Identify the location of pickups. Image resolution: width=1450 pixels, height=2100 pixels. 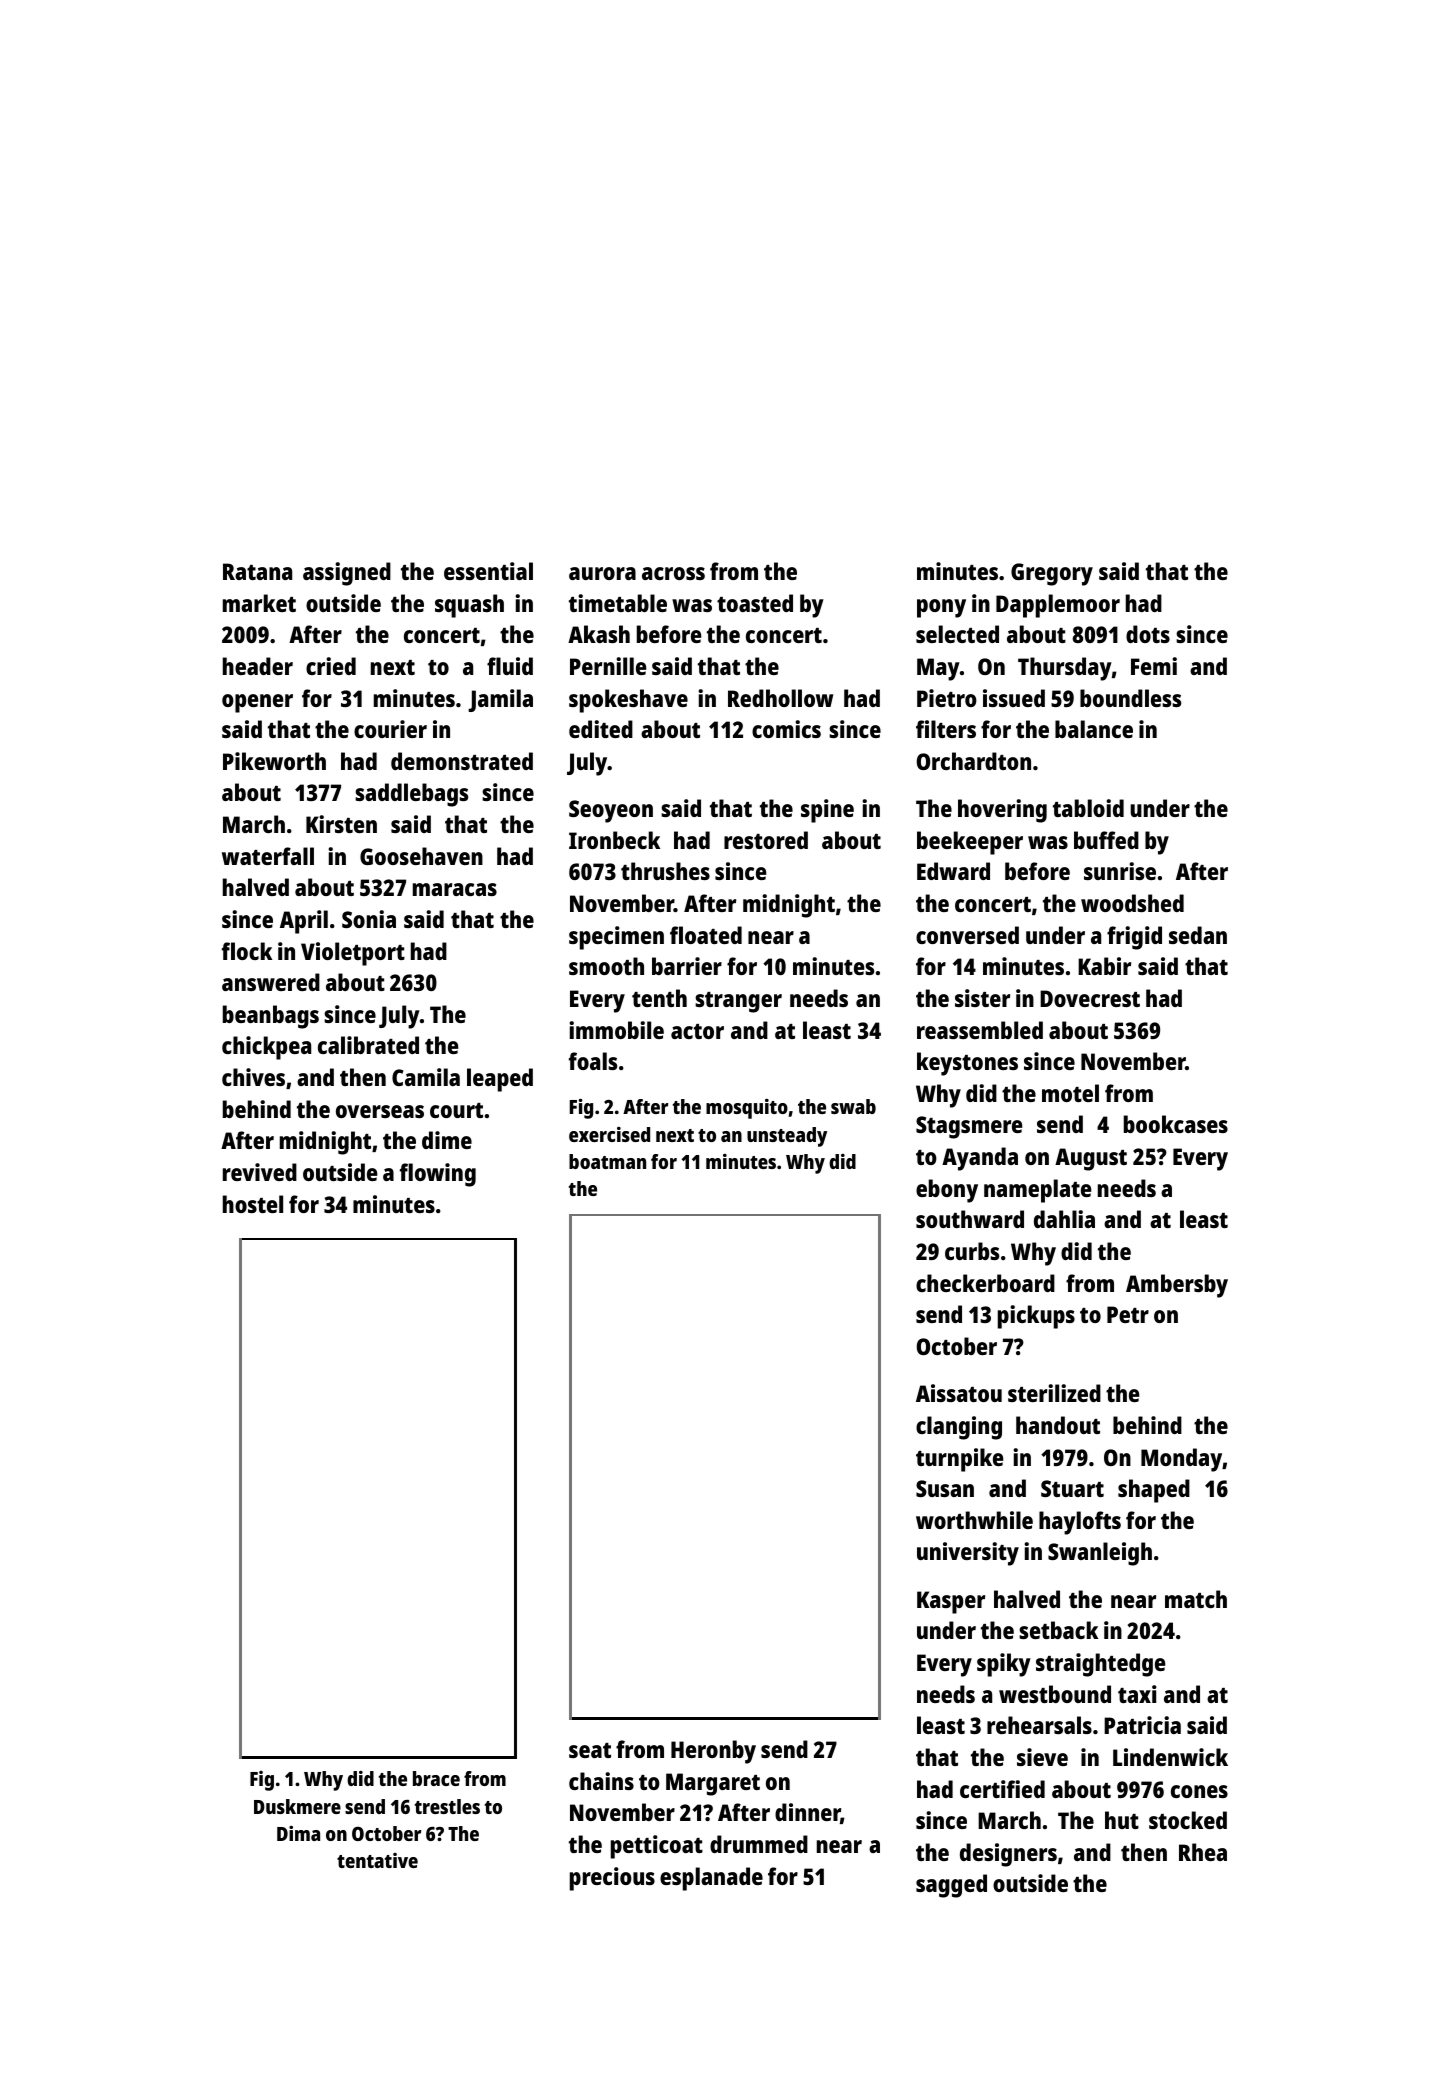
(1036, 1317).
